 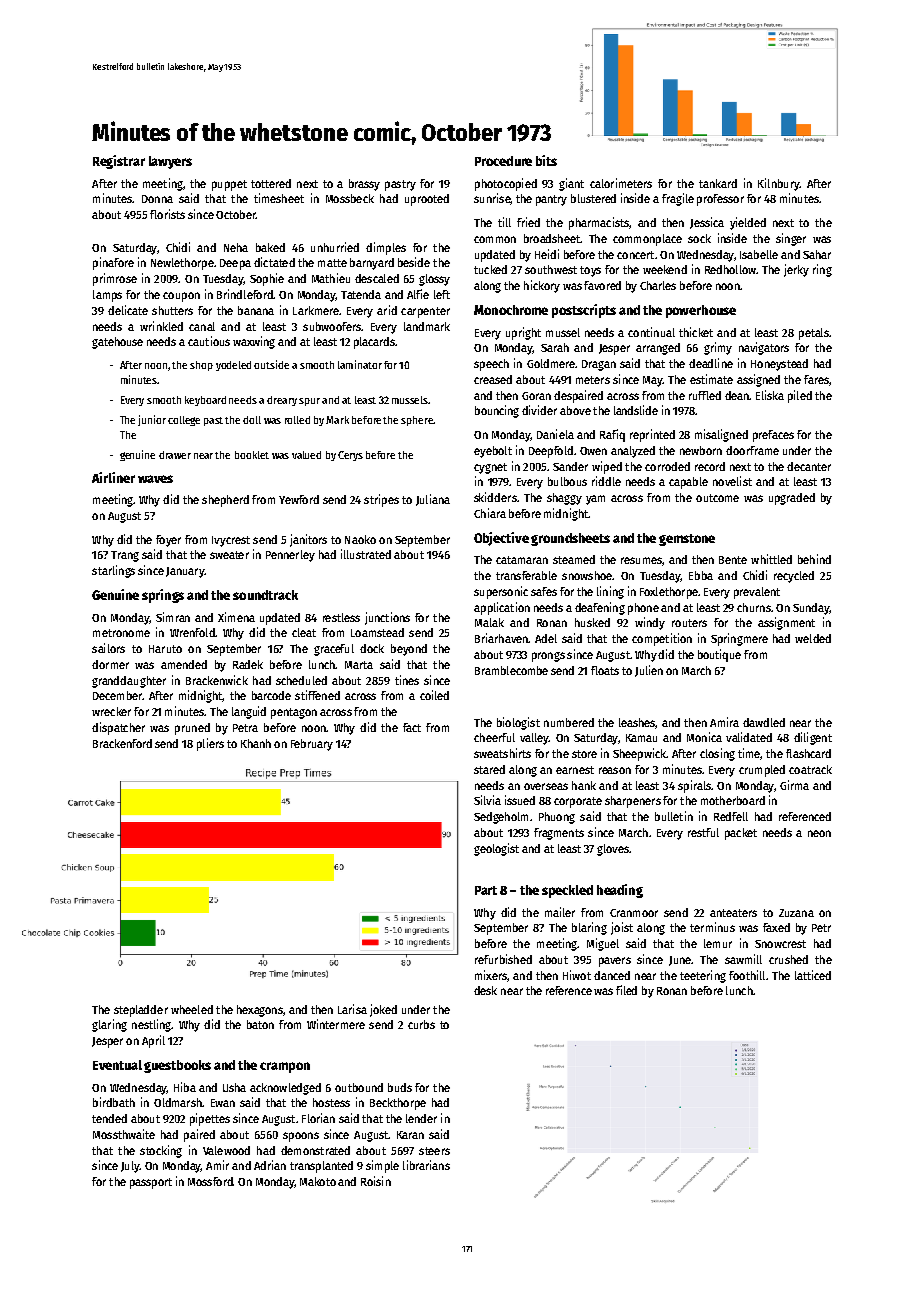 What do you see at coordinates (383, 1010) in the document?
I see `joked` at bounding box center [383, 1010].
